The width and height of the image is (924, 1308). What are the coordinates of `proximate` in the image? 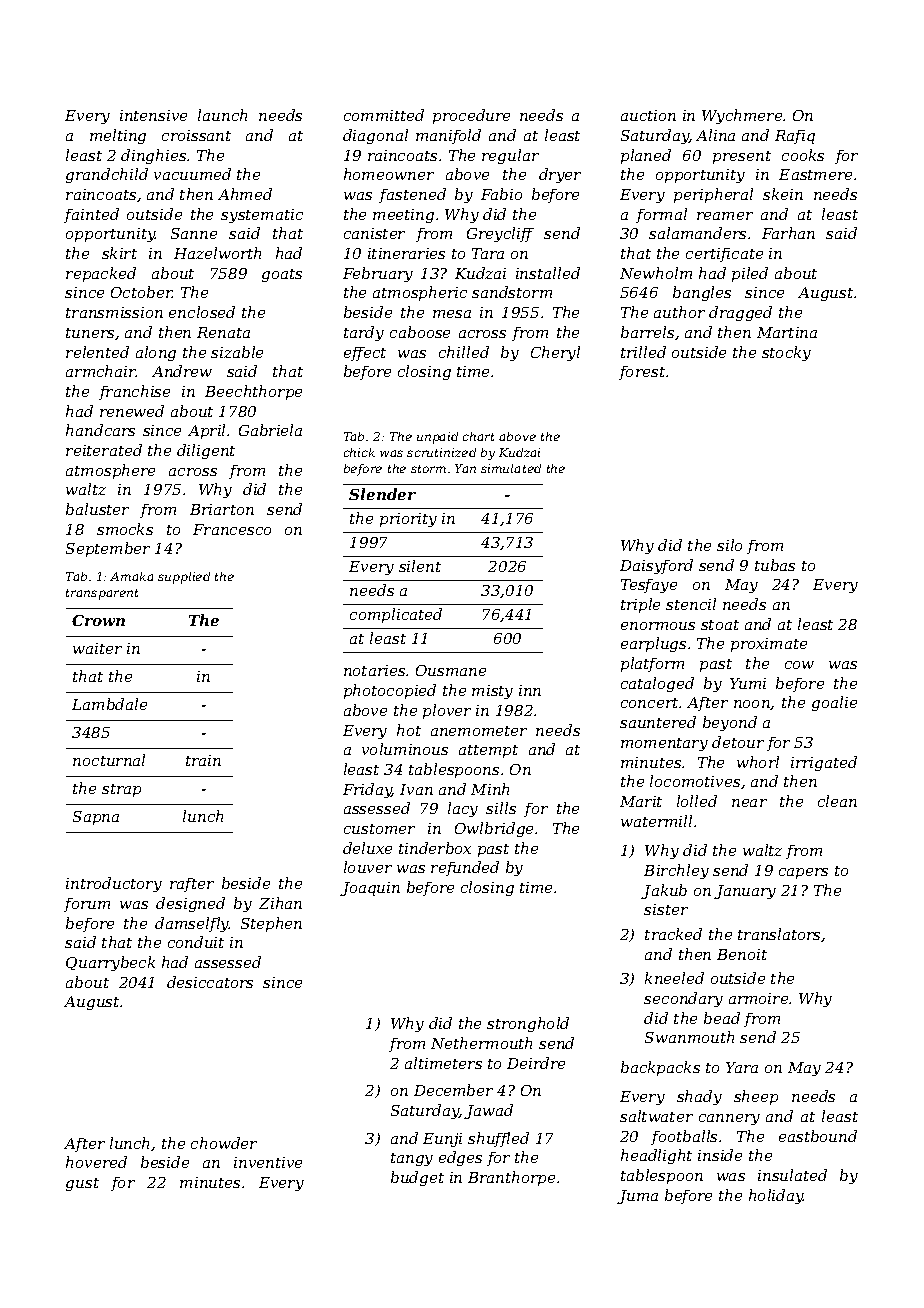 It's located at (769, 645).
